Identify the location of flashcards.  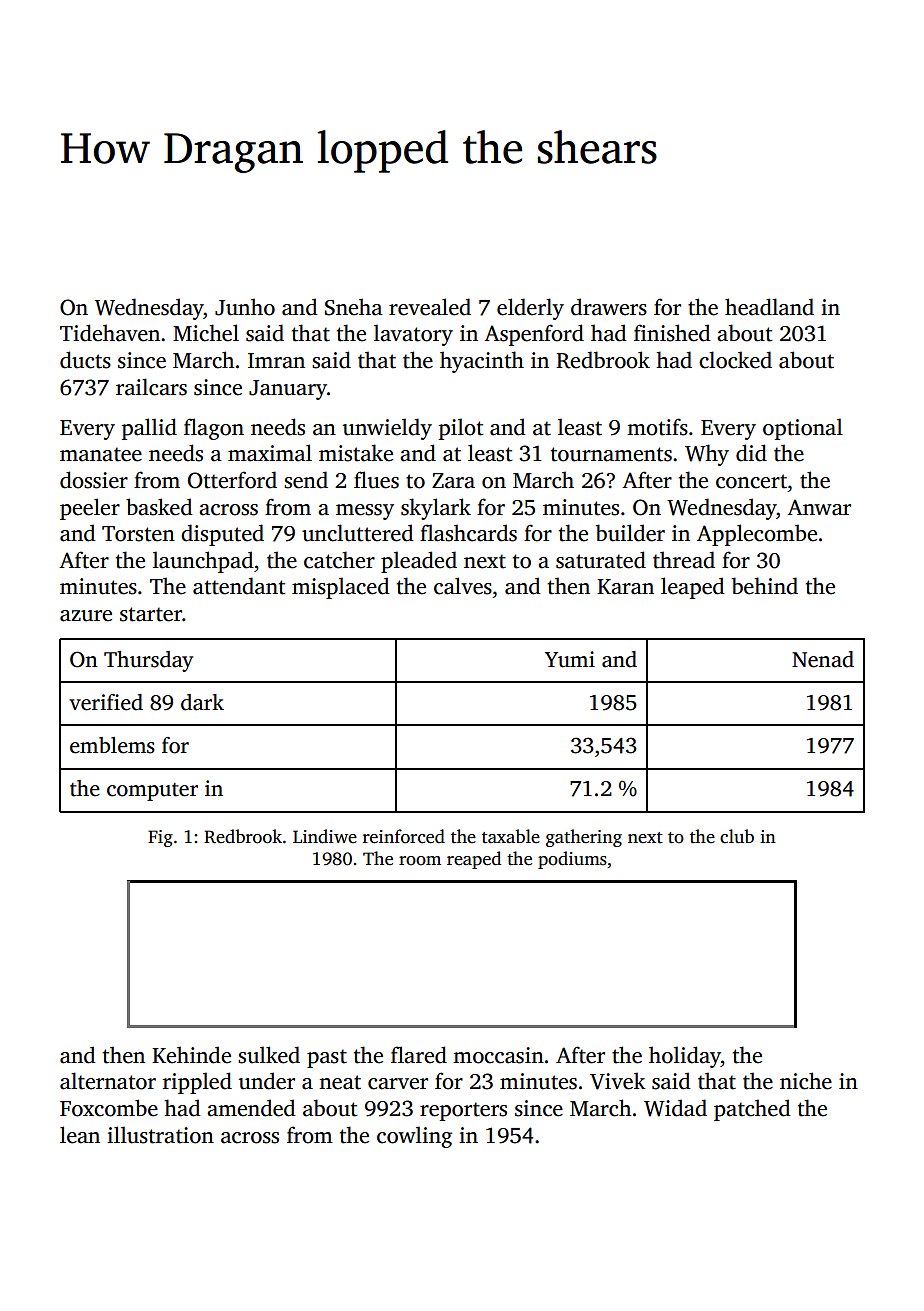
(468, 533).
